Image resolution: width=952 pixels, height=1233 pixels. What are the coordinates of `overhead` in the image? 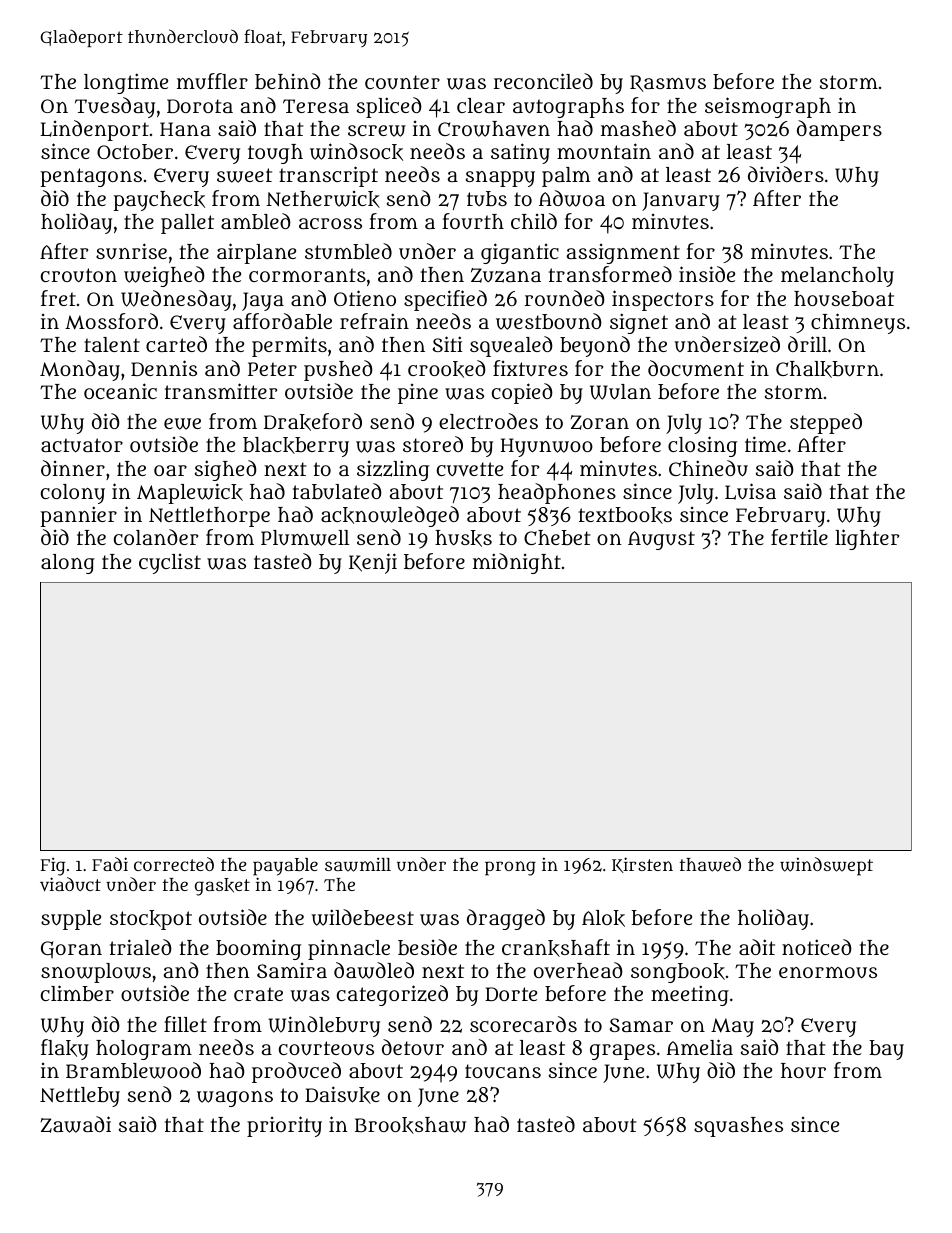 It's located at (578, 970).
